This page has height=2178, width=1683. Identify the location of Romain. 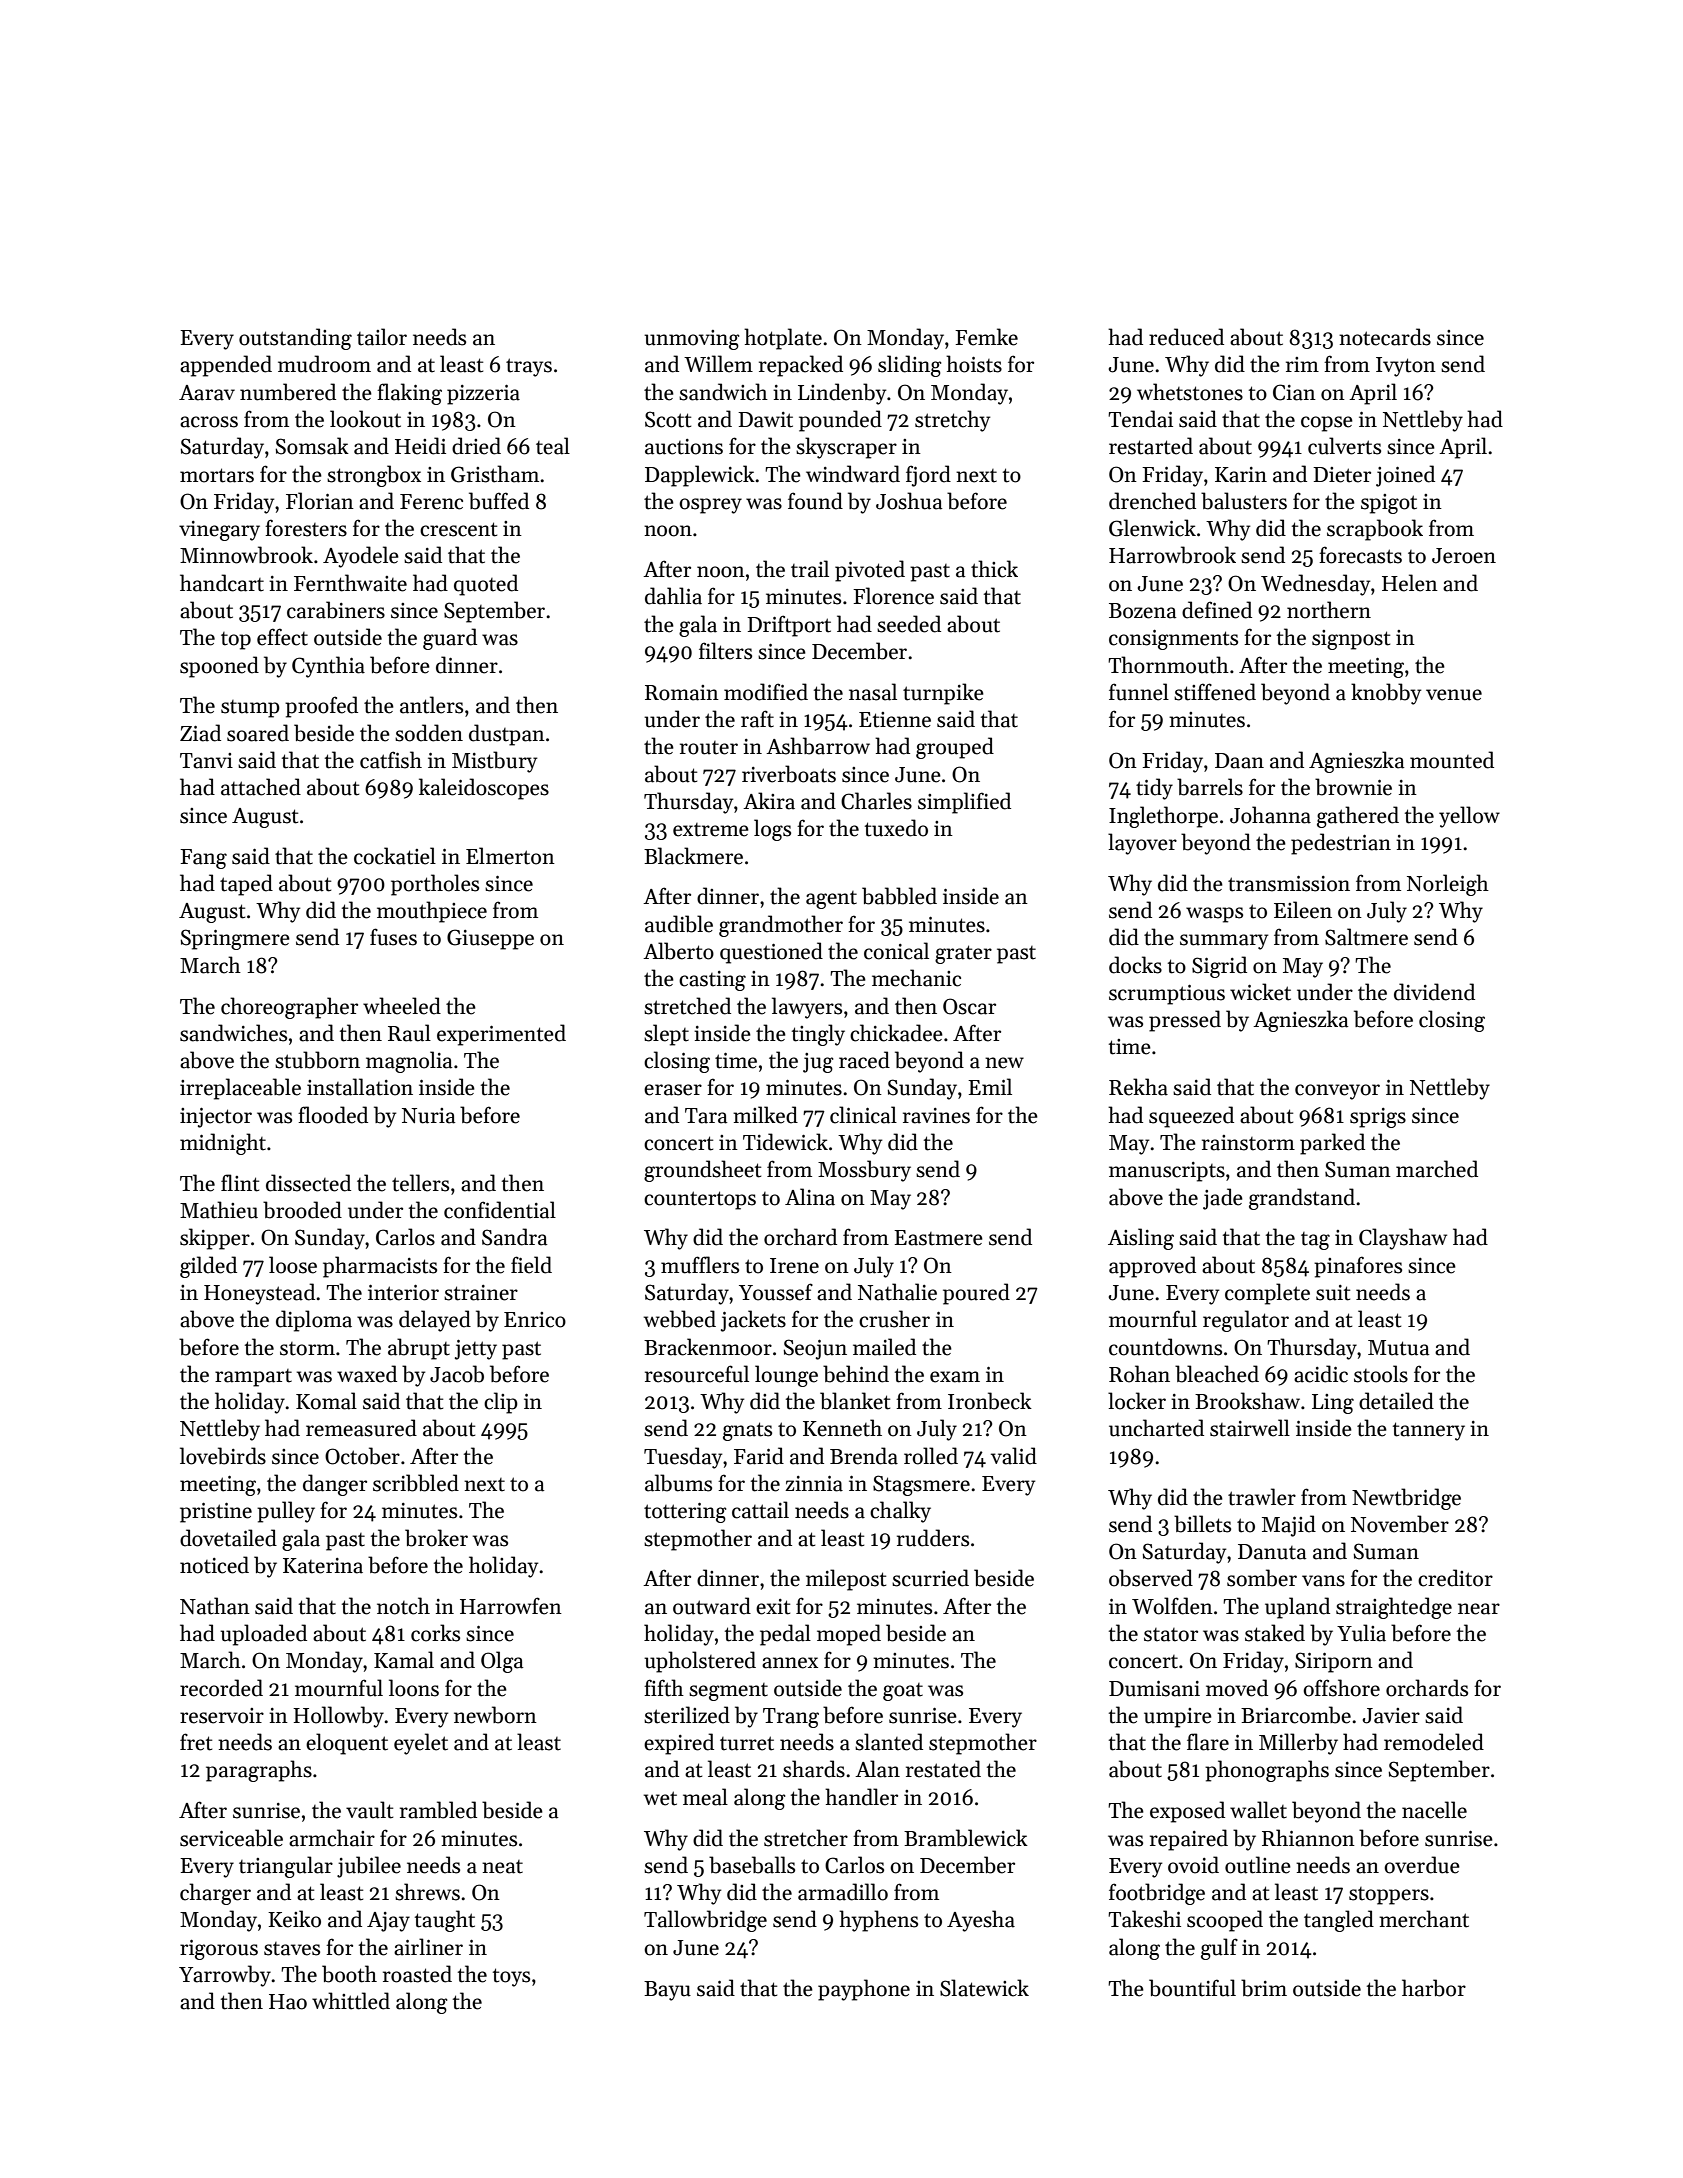
(682, 693).
